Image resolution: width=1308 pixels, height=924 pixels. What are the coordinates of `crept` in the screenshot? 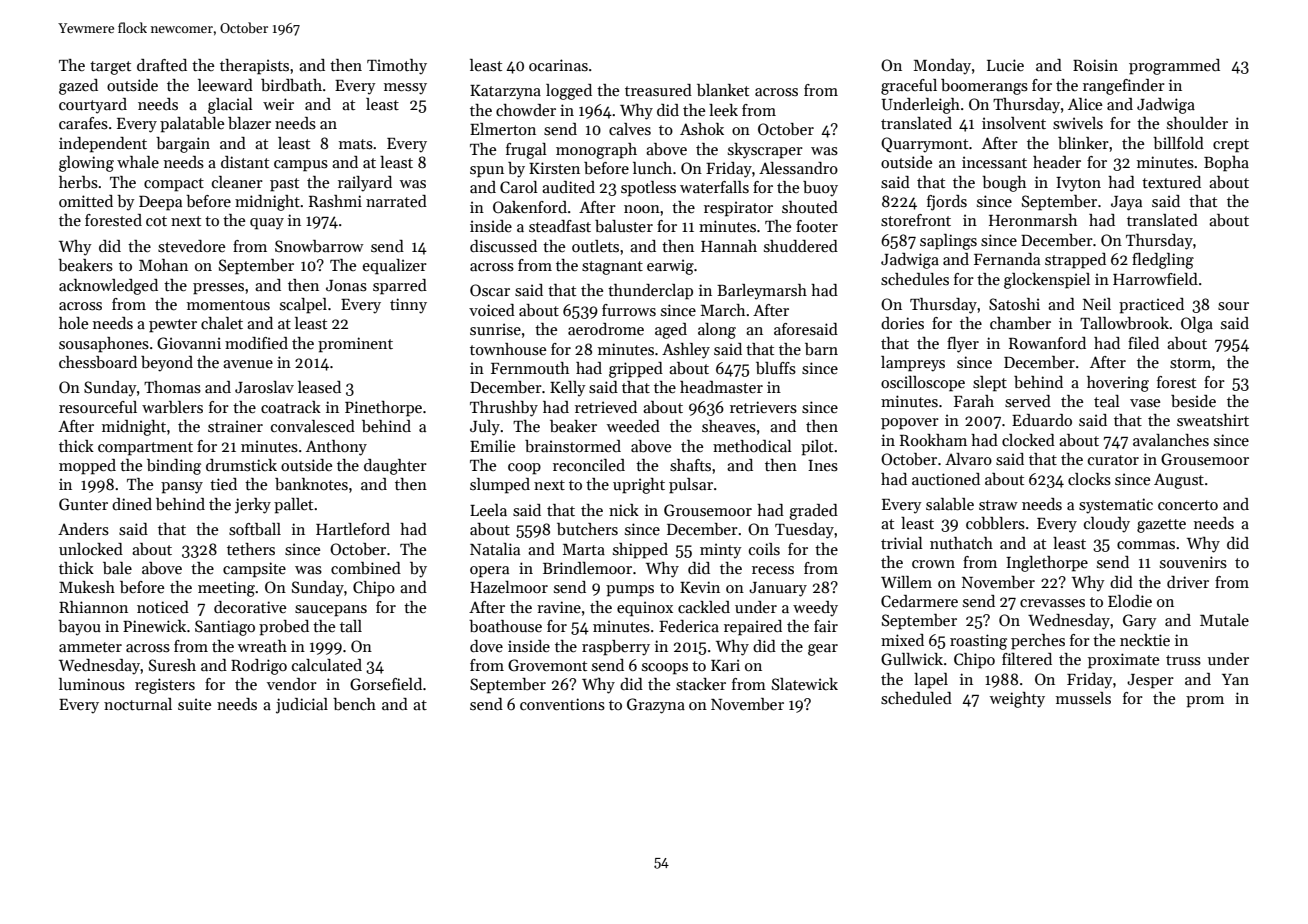 It's located at (1231, 146).
